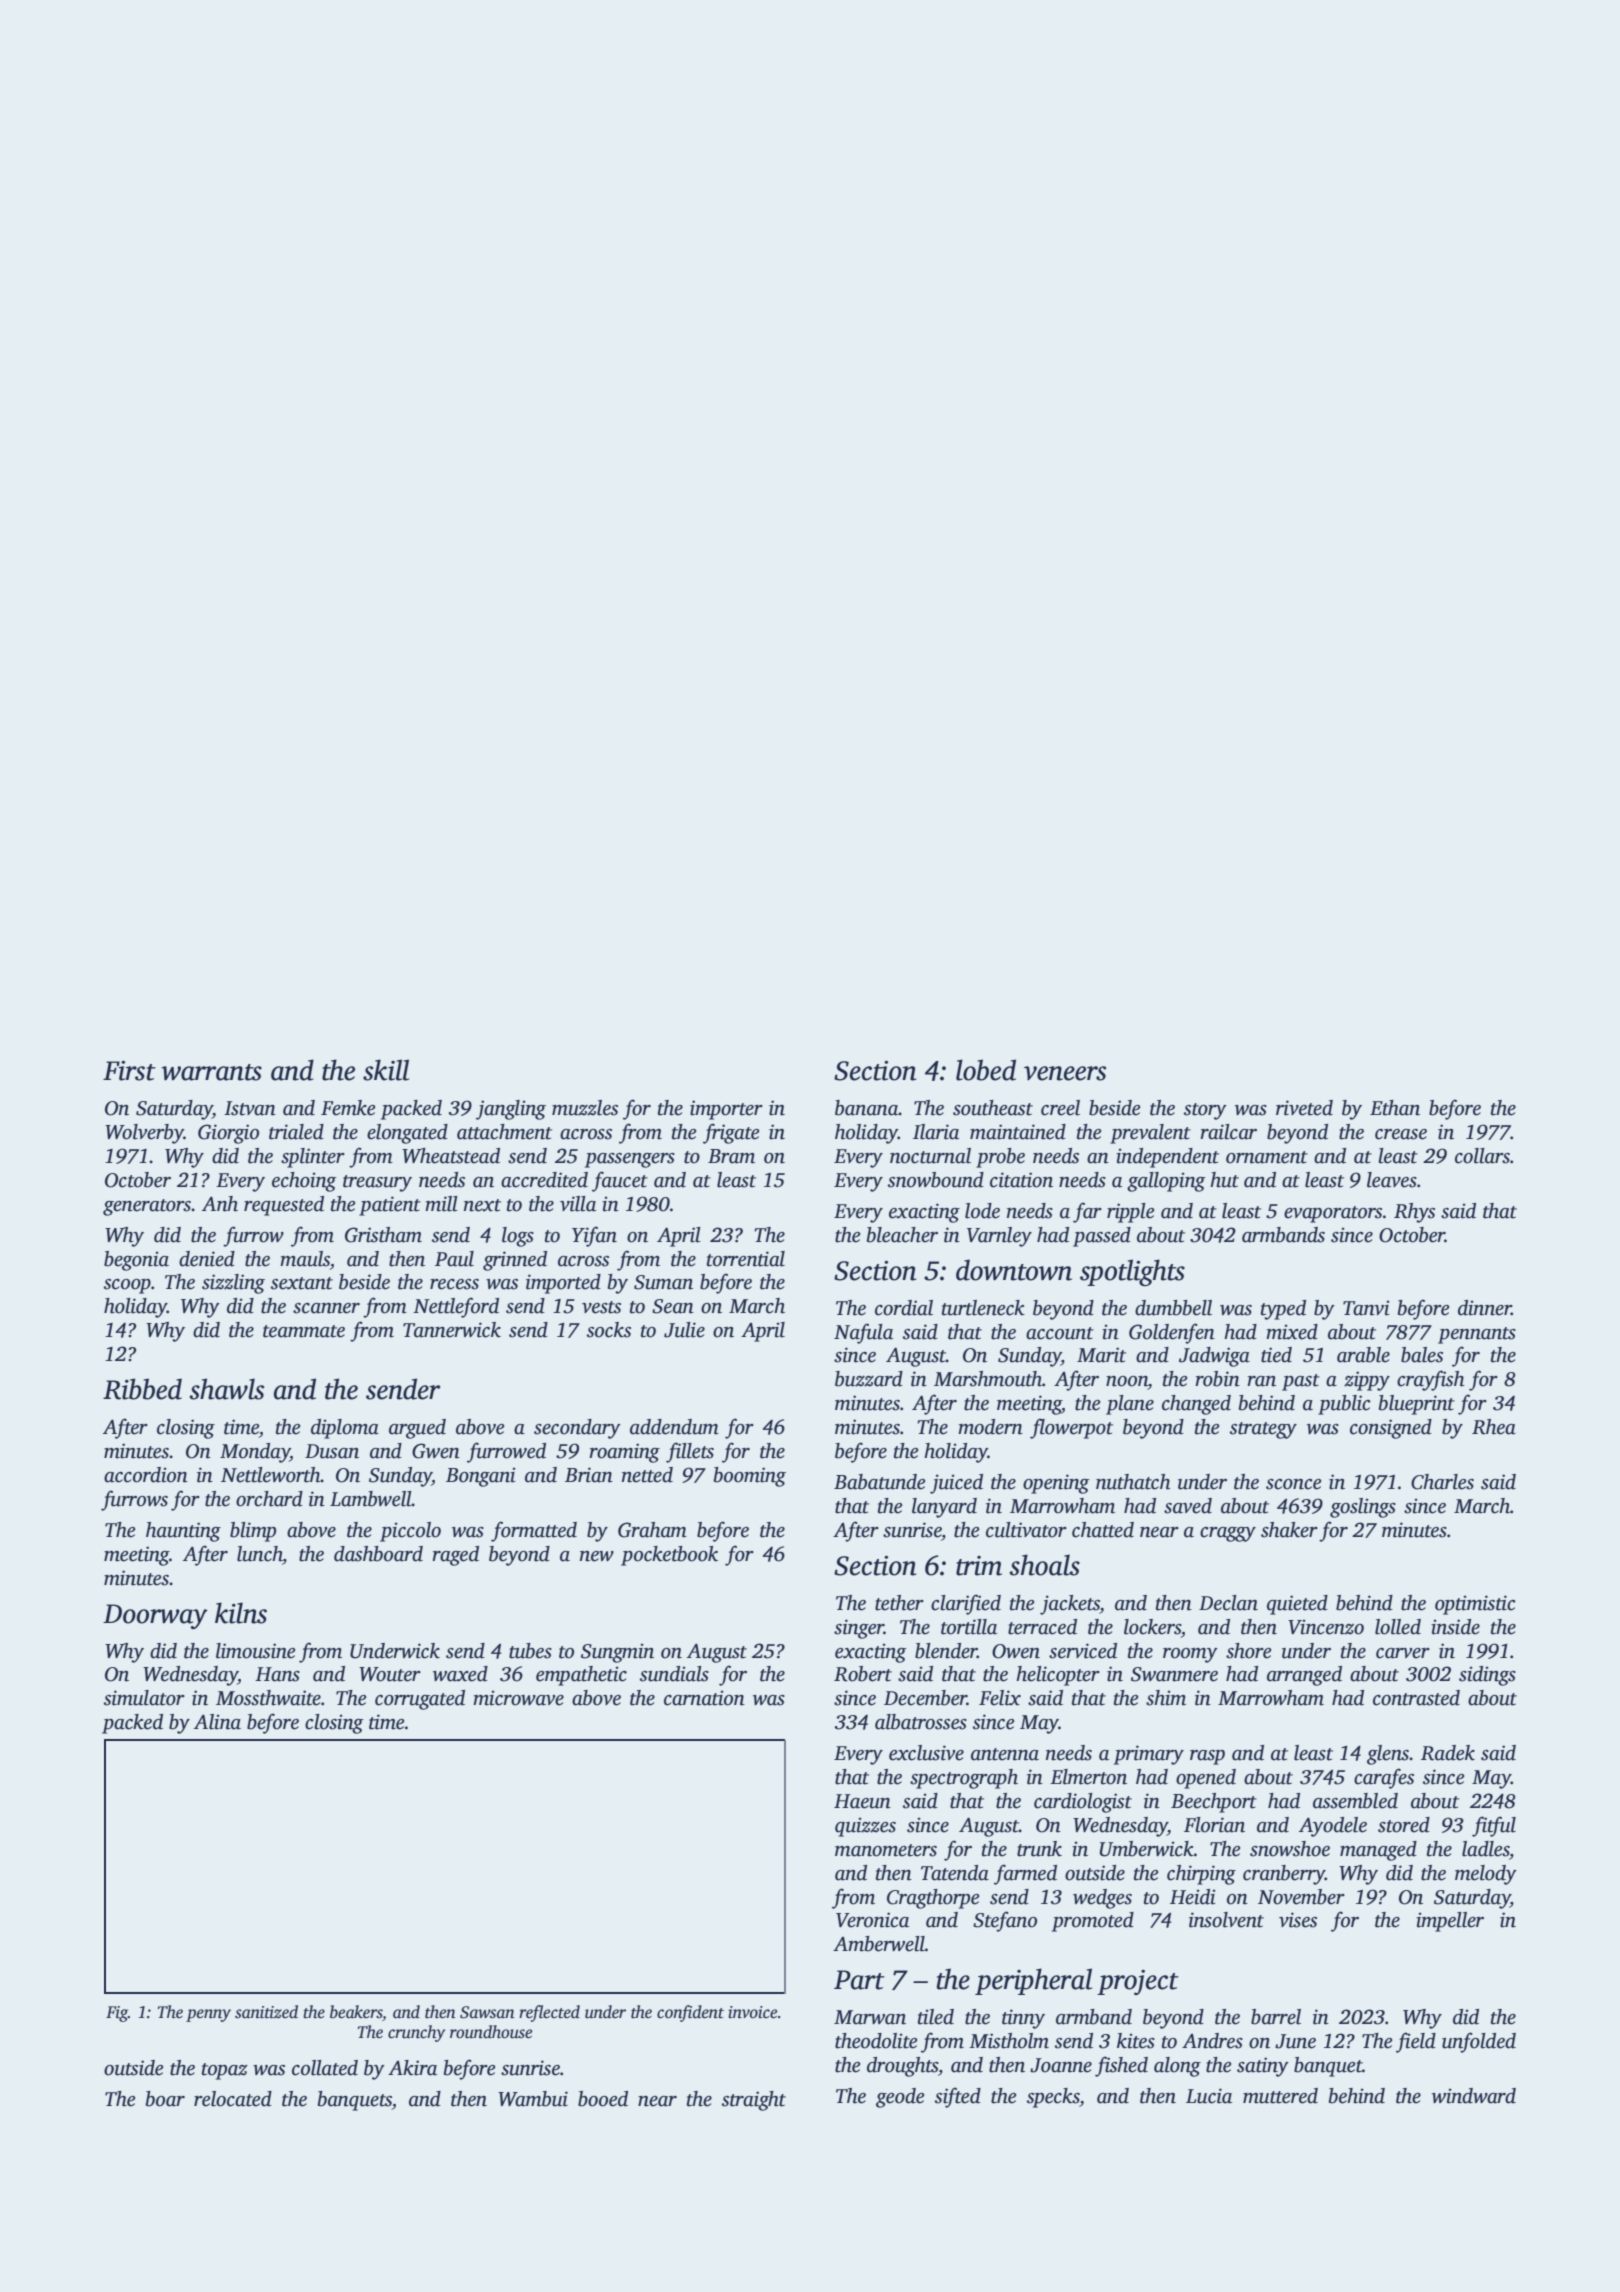 The height and width of the page is (2292, 1620). I want to click on collated, so click(325, 2068).
